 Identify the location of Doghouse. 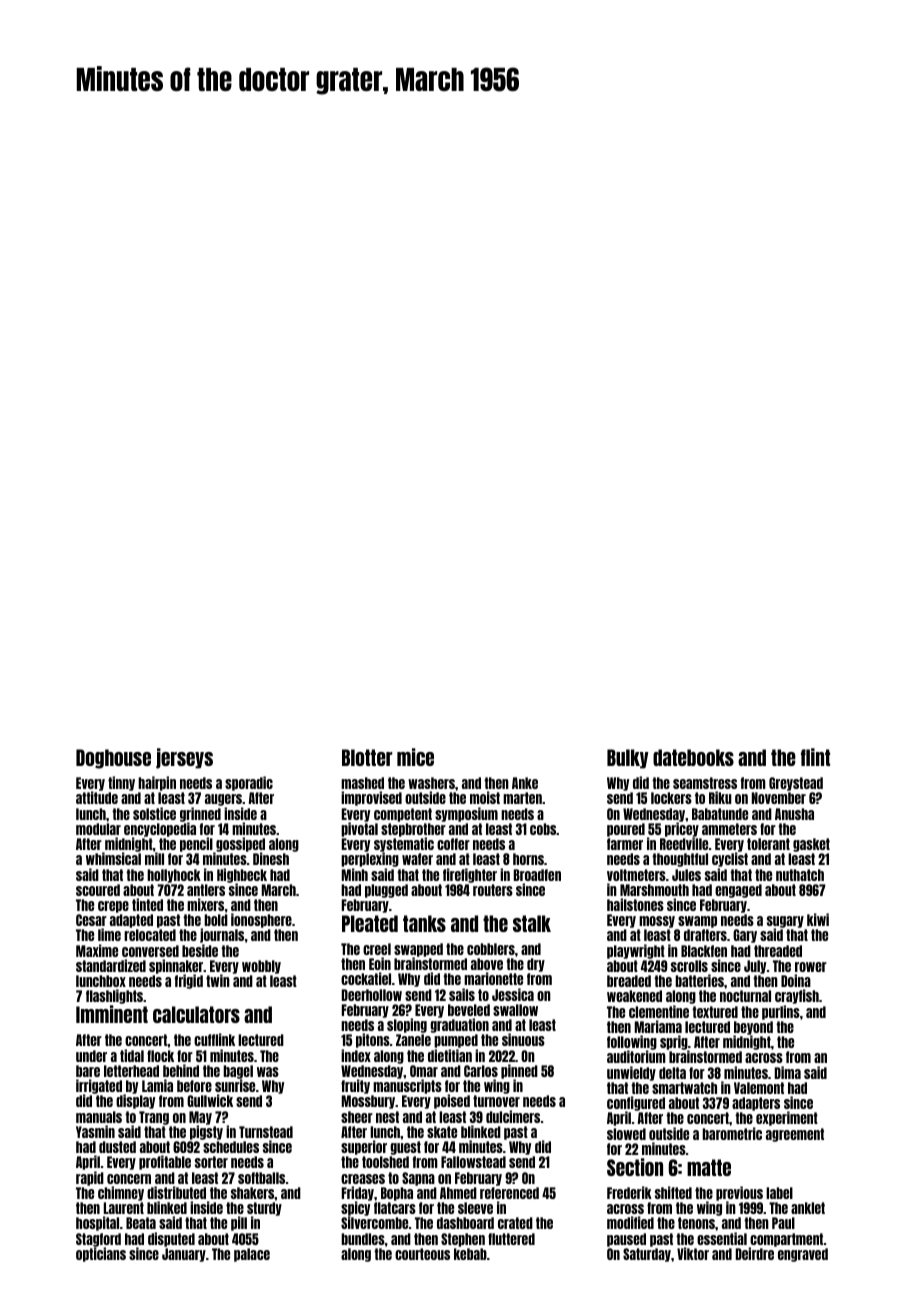
(113, 759).
